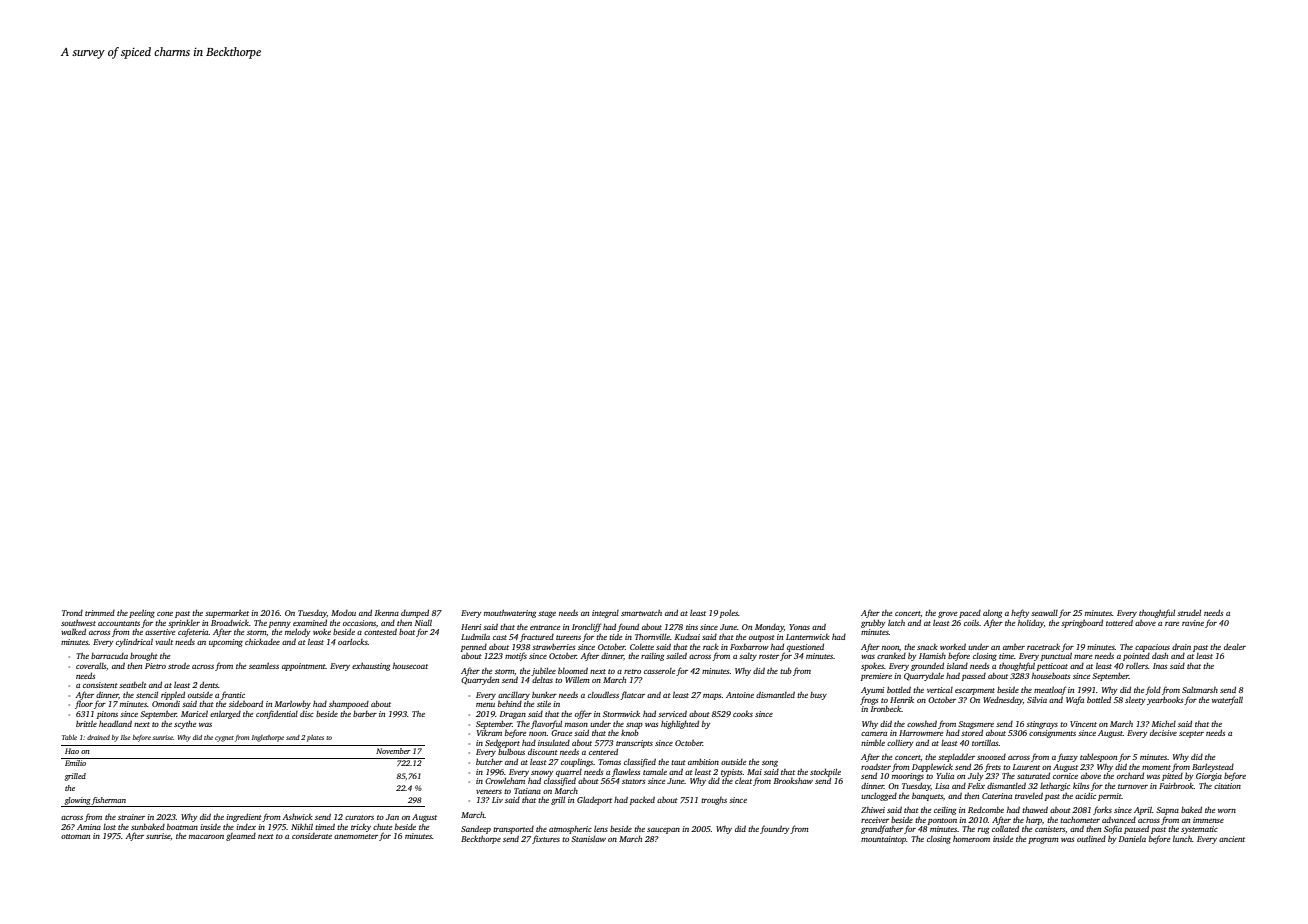 Image resolution: width=1308 pixels, height=924 pixels. I want to click on fuzzy, so click(1067, 757).
